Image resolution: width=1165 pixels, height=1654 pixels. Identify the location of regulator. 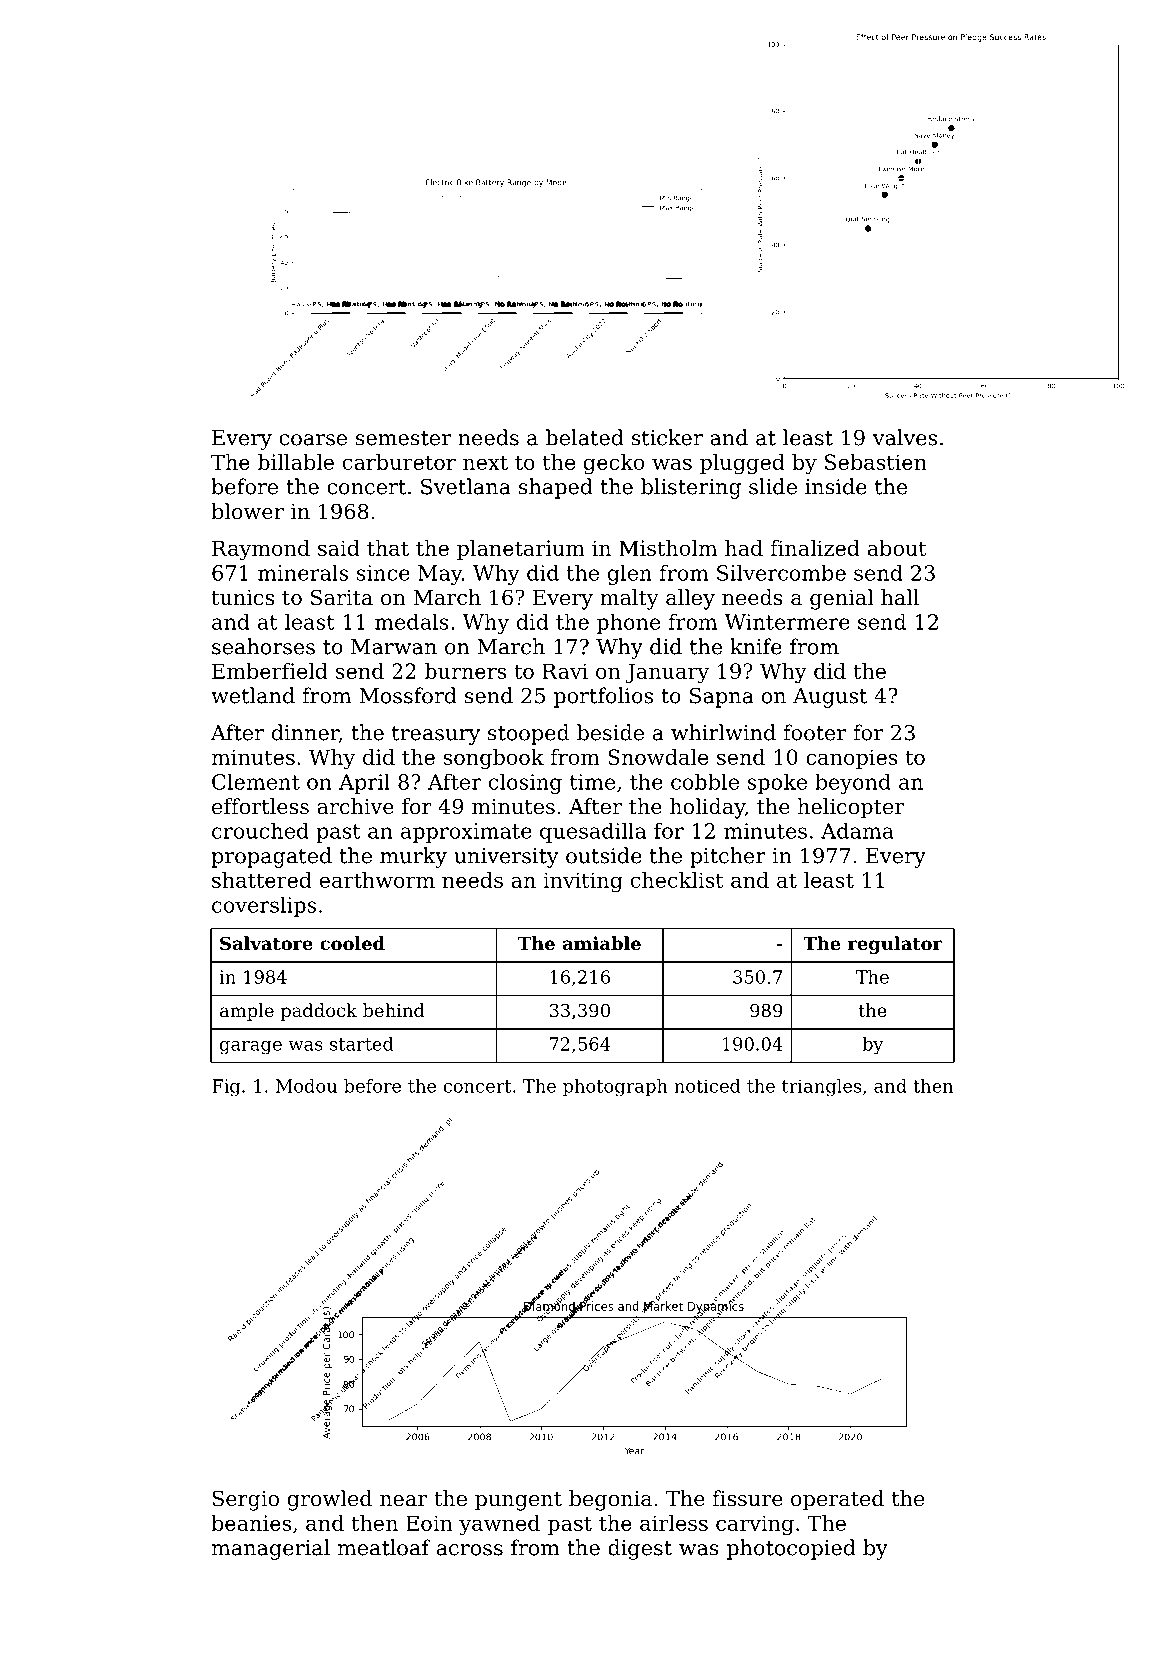
(895, 945).
